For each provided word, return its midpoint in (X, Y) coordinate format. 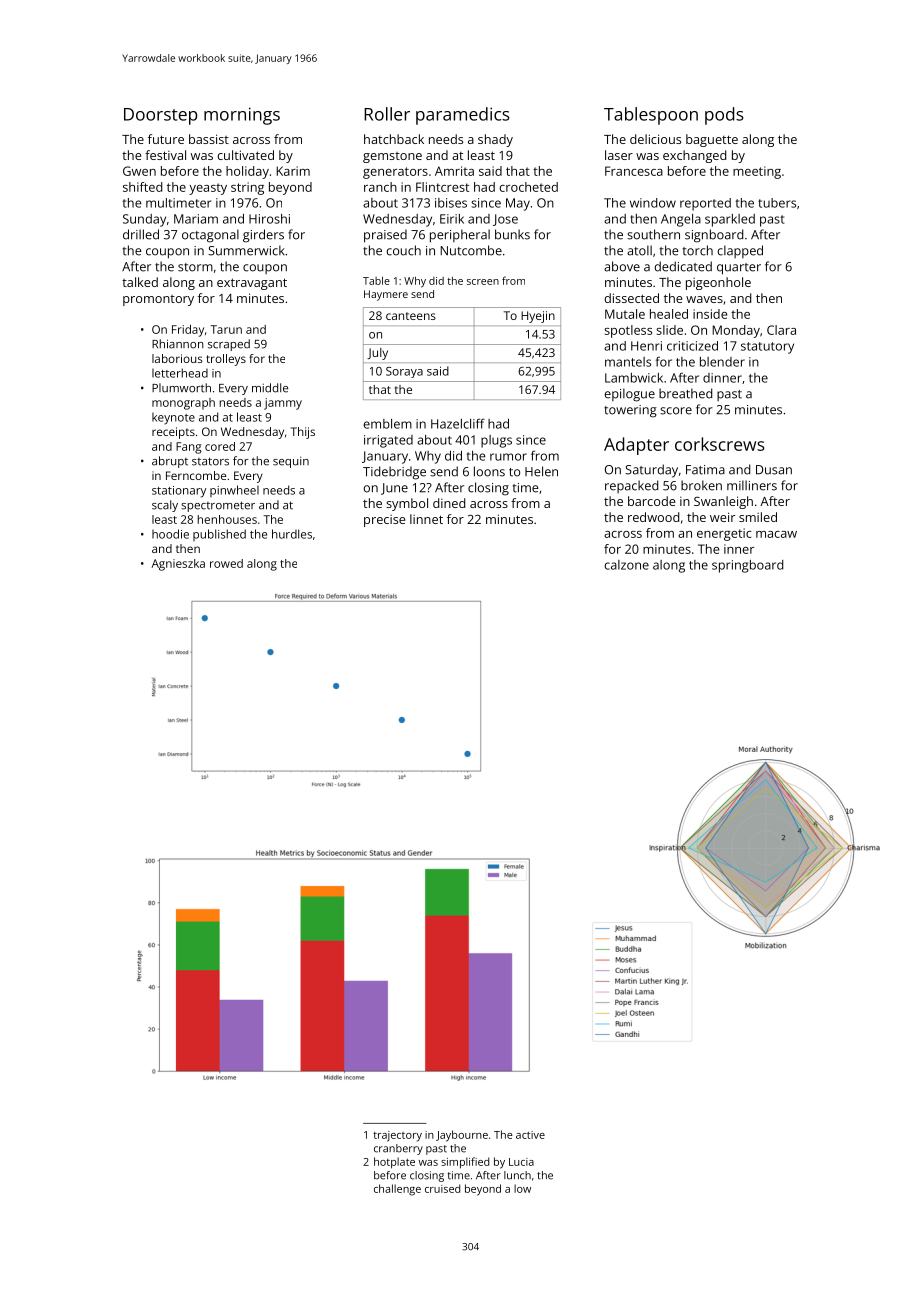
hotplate (394, 1163)
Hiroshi (269, 219)
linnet (426, 519)
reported (705, 204)
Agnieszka (178, 565)
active (530, 1135)
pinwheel (234, 491)
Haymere (386, 295)
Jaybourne (462, 1136)
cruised (442, 1188)
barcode (651, 501)
